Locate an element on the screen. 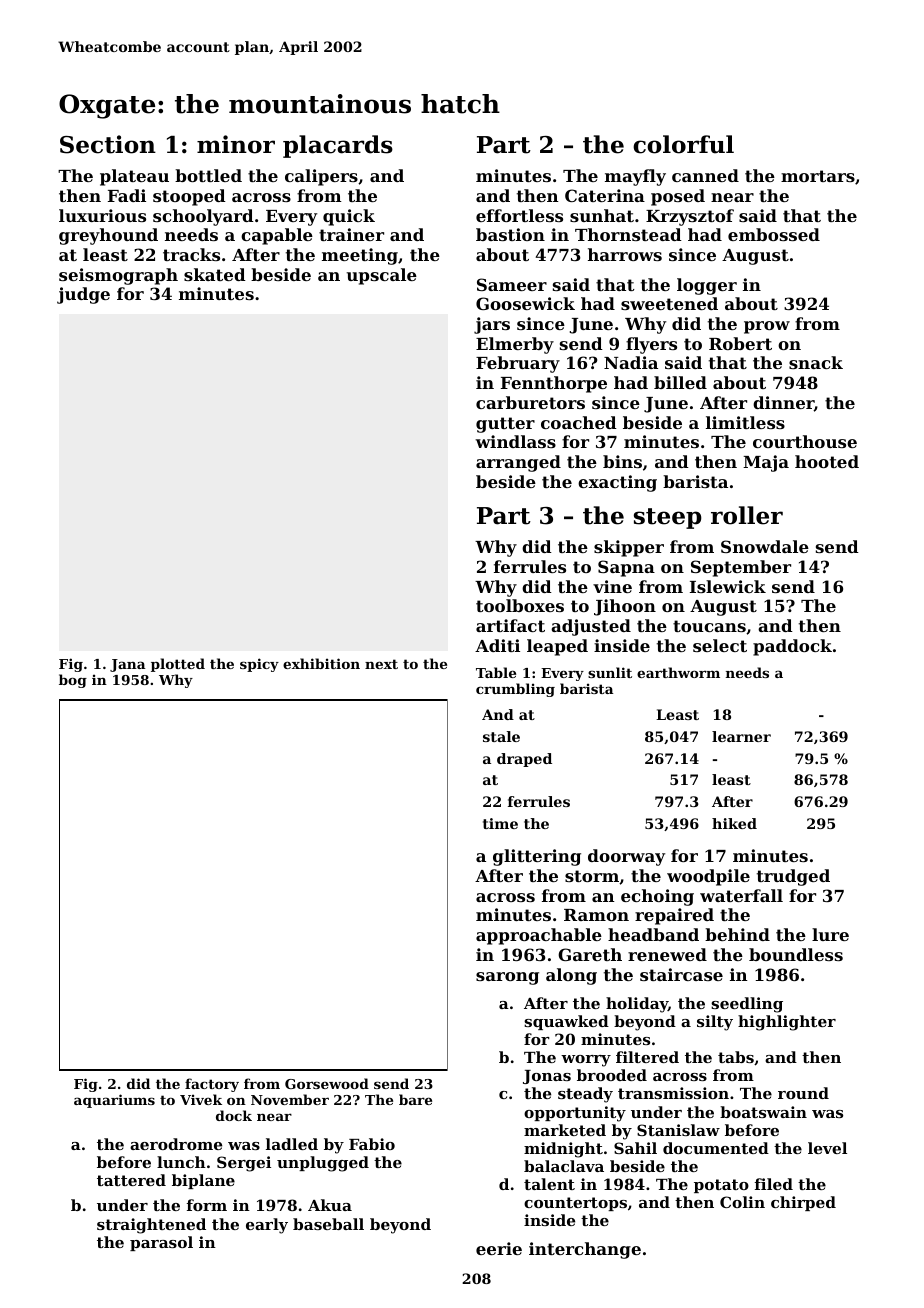  next is located at coordinates (381, 664).
